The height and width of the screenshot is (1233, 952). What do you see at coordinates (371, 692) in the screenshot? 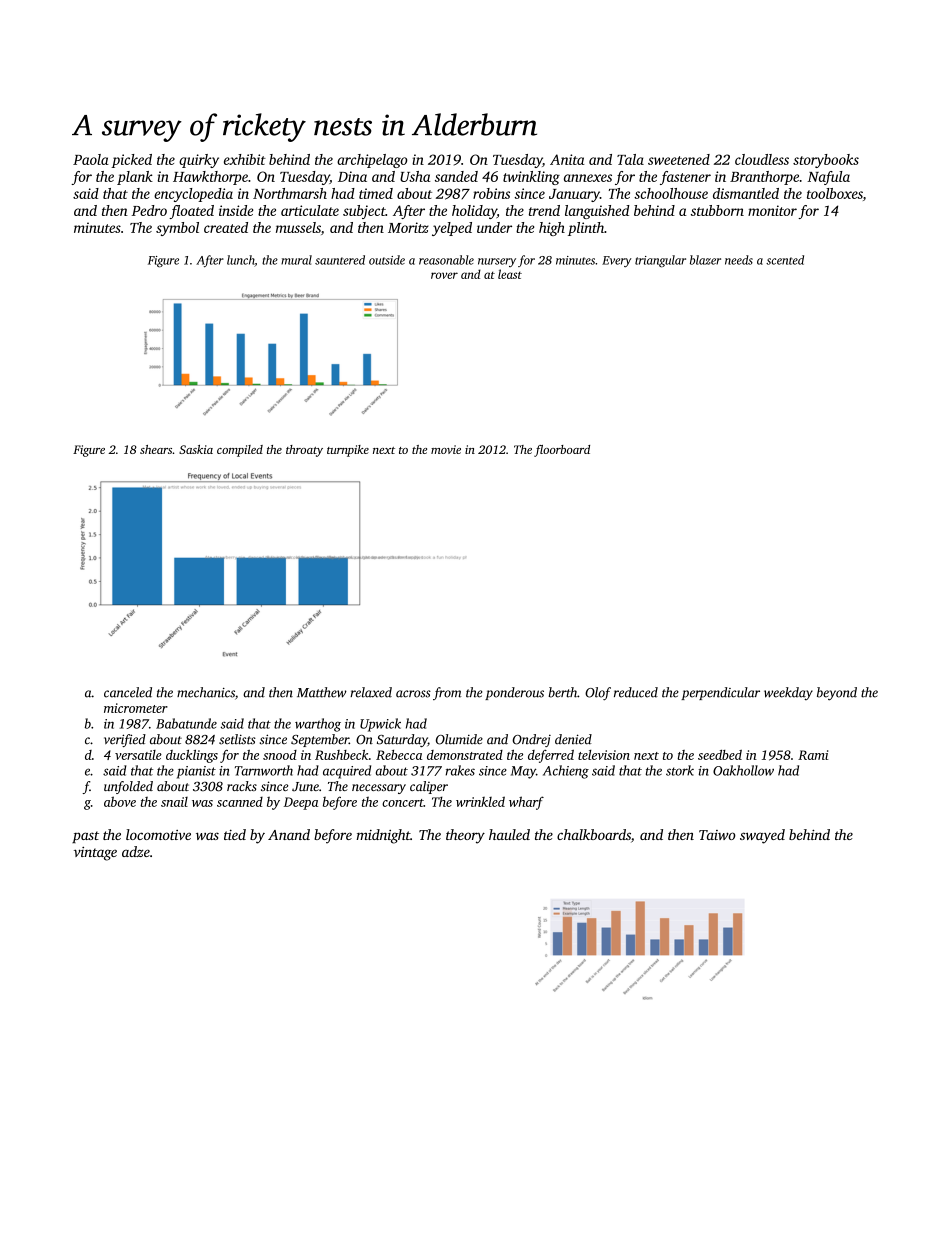
I see `relaxed` at bounding box center [371, 692].
